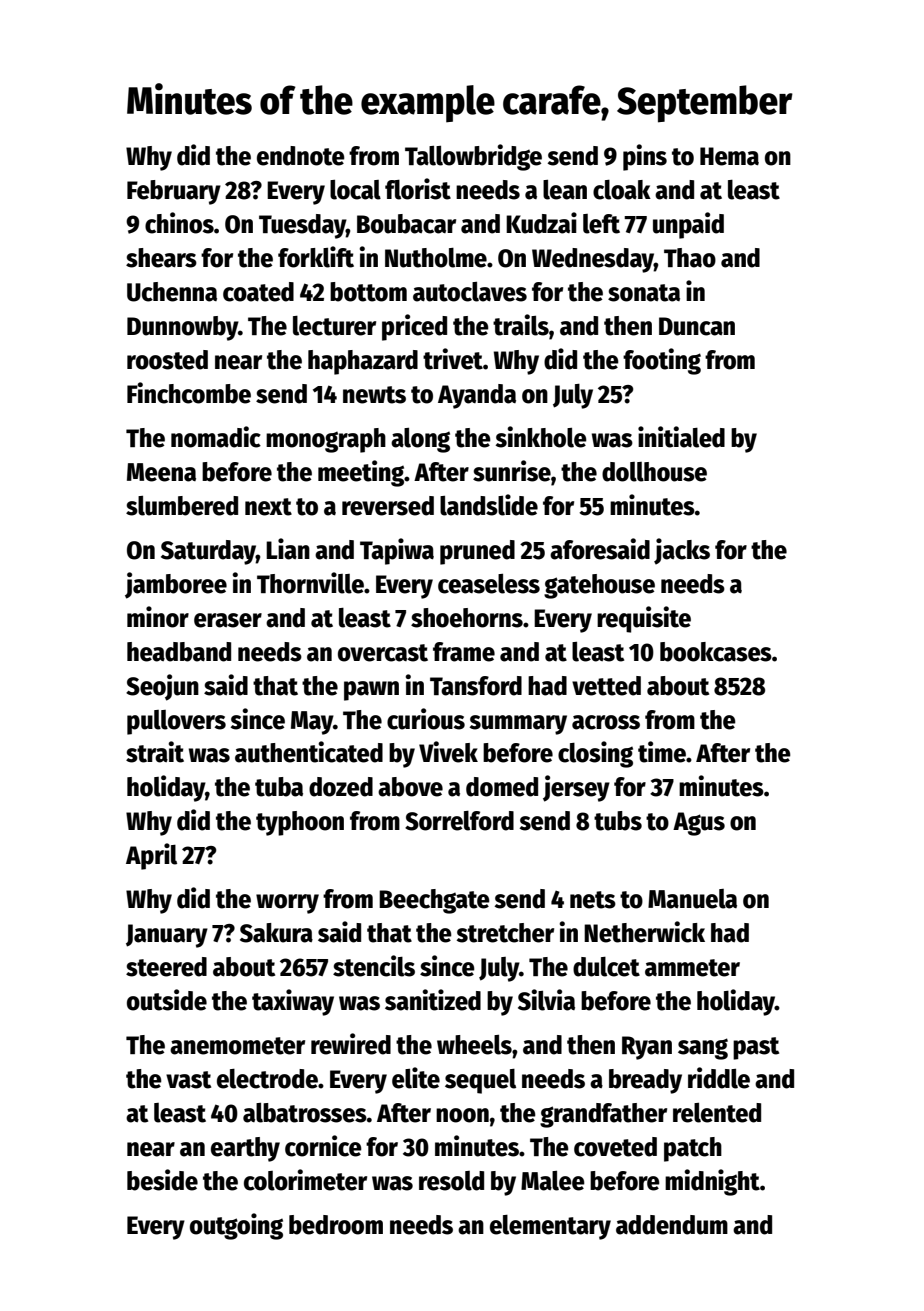  Describe the element at coordinates (464, 652) in the page. I see `frame` at that location.
